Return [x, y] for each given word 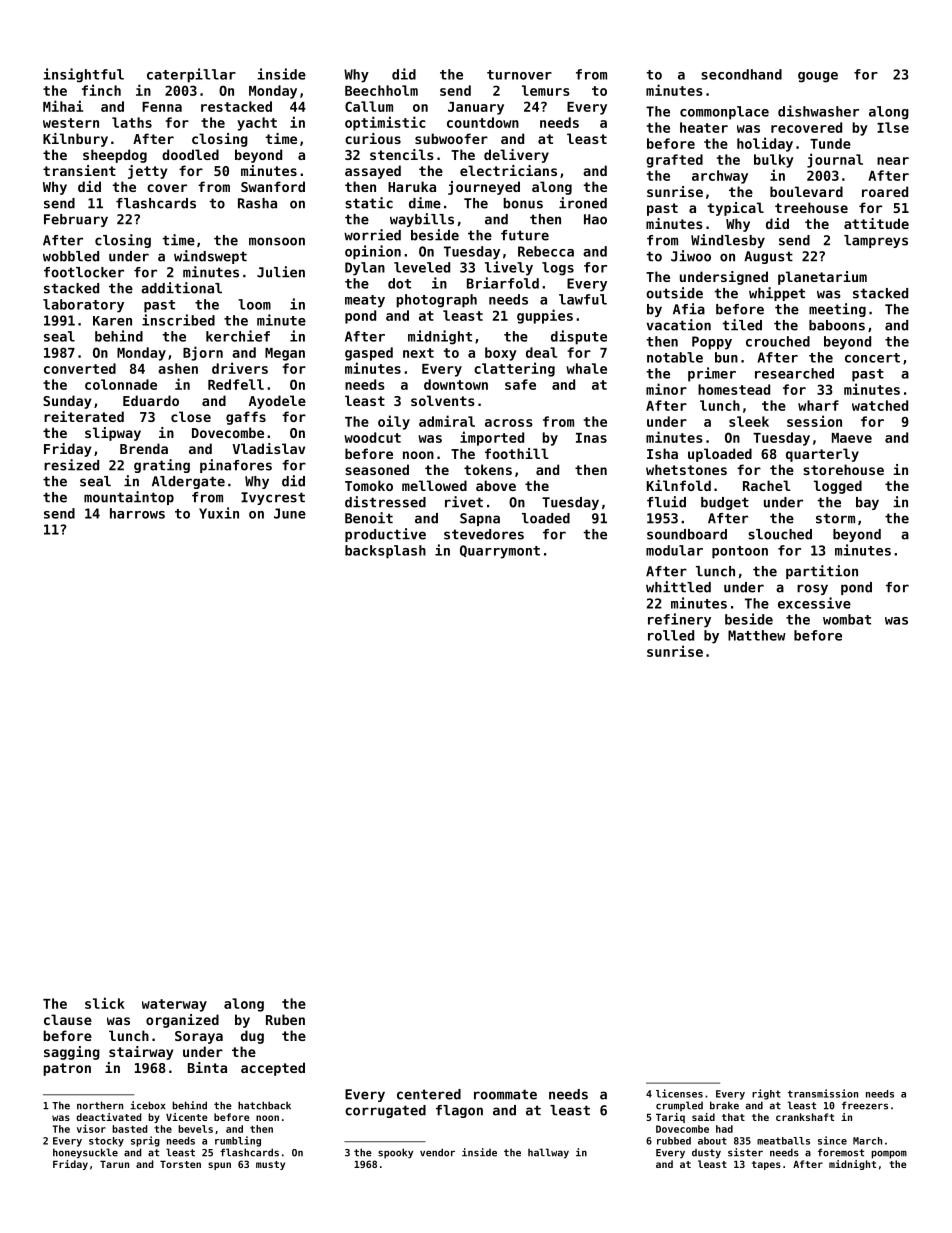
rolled [671, 635]
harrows [137, 513]
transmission [823, 1093]
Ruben [285, 1019]
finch [101, 90]
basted [130, 1129]
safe [520, 384]
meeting [837, 310]
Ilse [893, 127]
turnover [519, 75]
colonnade [121, 384]
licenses [679, 1093]
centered [429, 1094]
